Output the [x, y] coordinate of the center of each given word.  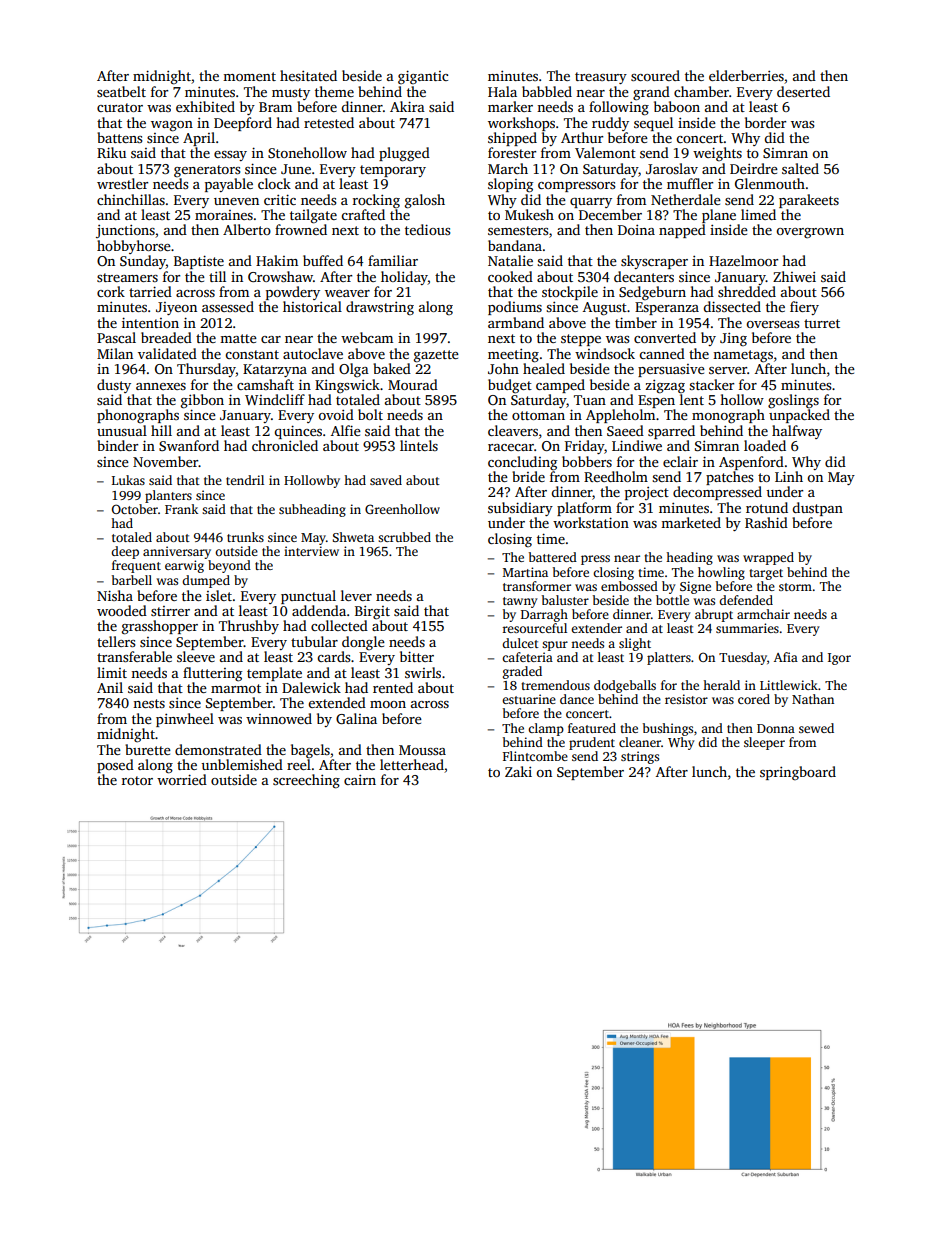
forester [512, 152]
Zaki [518, 771]
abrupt [714, 615]
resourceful [535, 628]
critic [280, 199]
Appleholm [620, 416]
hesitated [308, 75]
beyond [229, 566]
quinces [298, 432]
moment [249, 76]
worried [182, 779]
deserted [803, 91]
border [765, 122]
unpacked [799, 416]
